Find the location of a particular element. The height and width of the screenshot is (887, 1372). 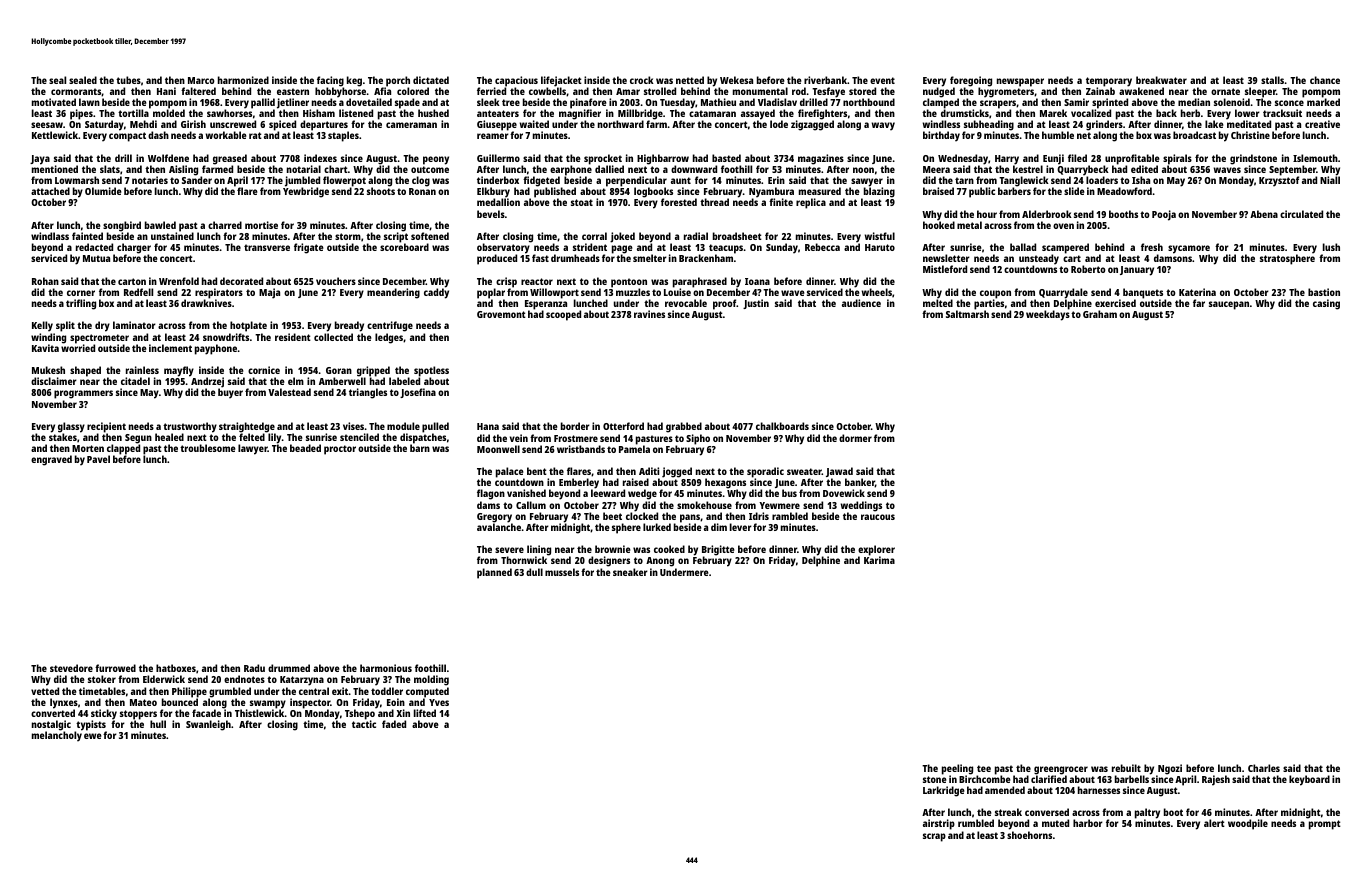

chalkboards is located at coordinates (782, 426).
